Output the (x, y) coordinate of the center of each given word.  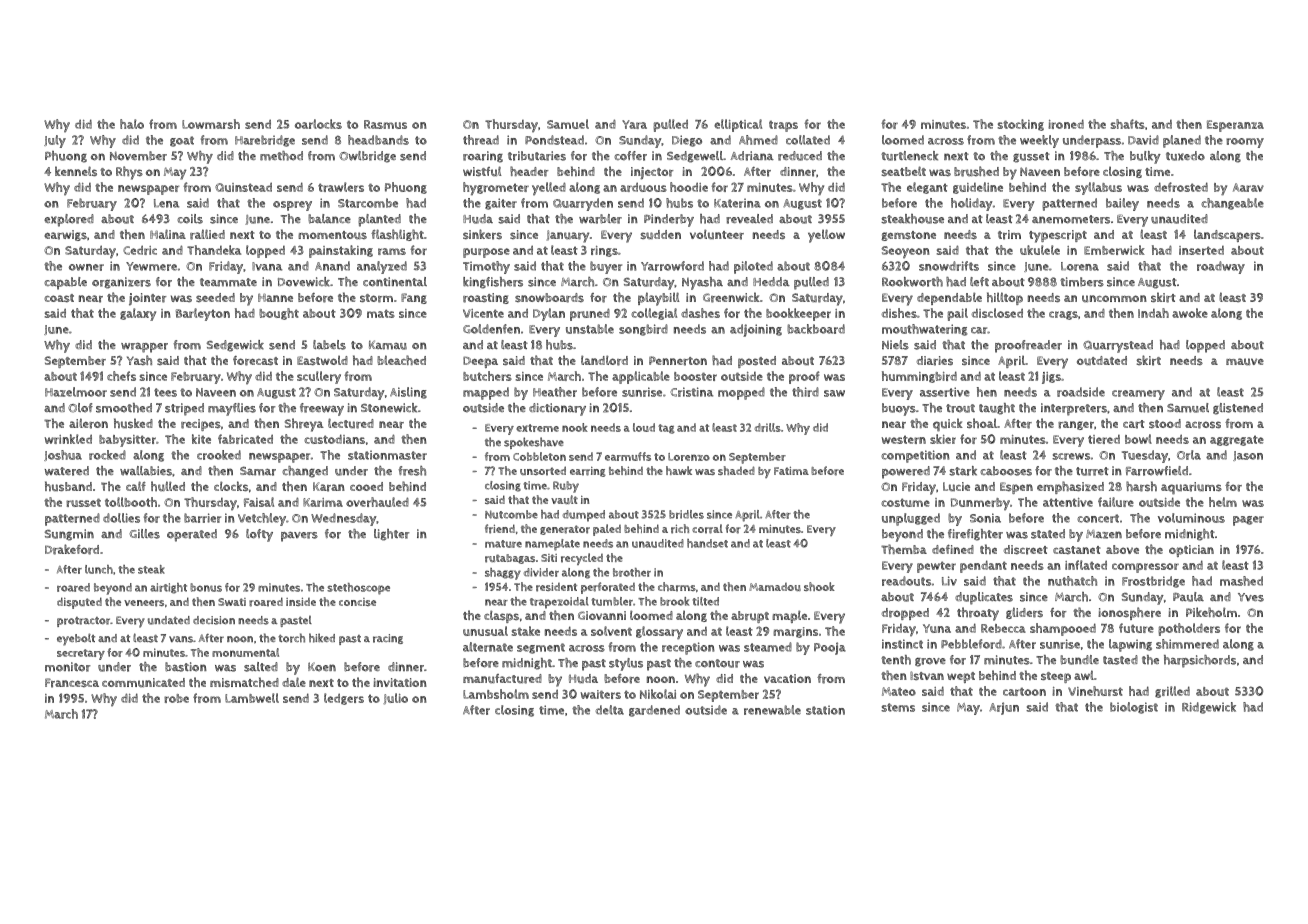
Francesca (72, 683)
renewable (772, 710)
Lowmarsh (211, 124)
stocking (1021, 125)
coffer (630, 156)
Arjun (1004, 708)
